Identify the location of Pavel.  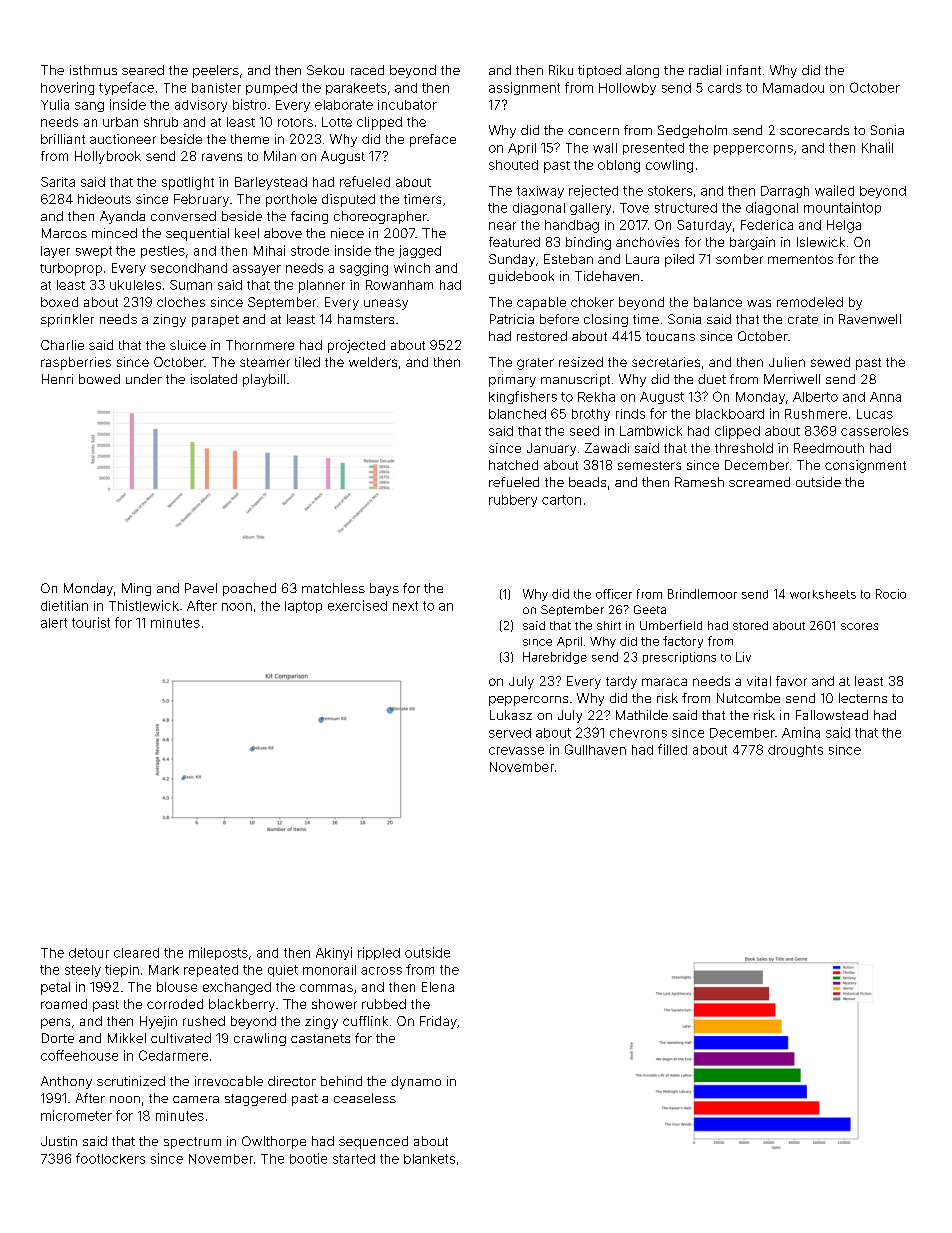
(201, 588).
